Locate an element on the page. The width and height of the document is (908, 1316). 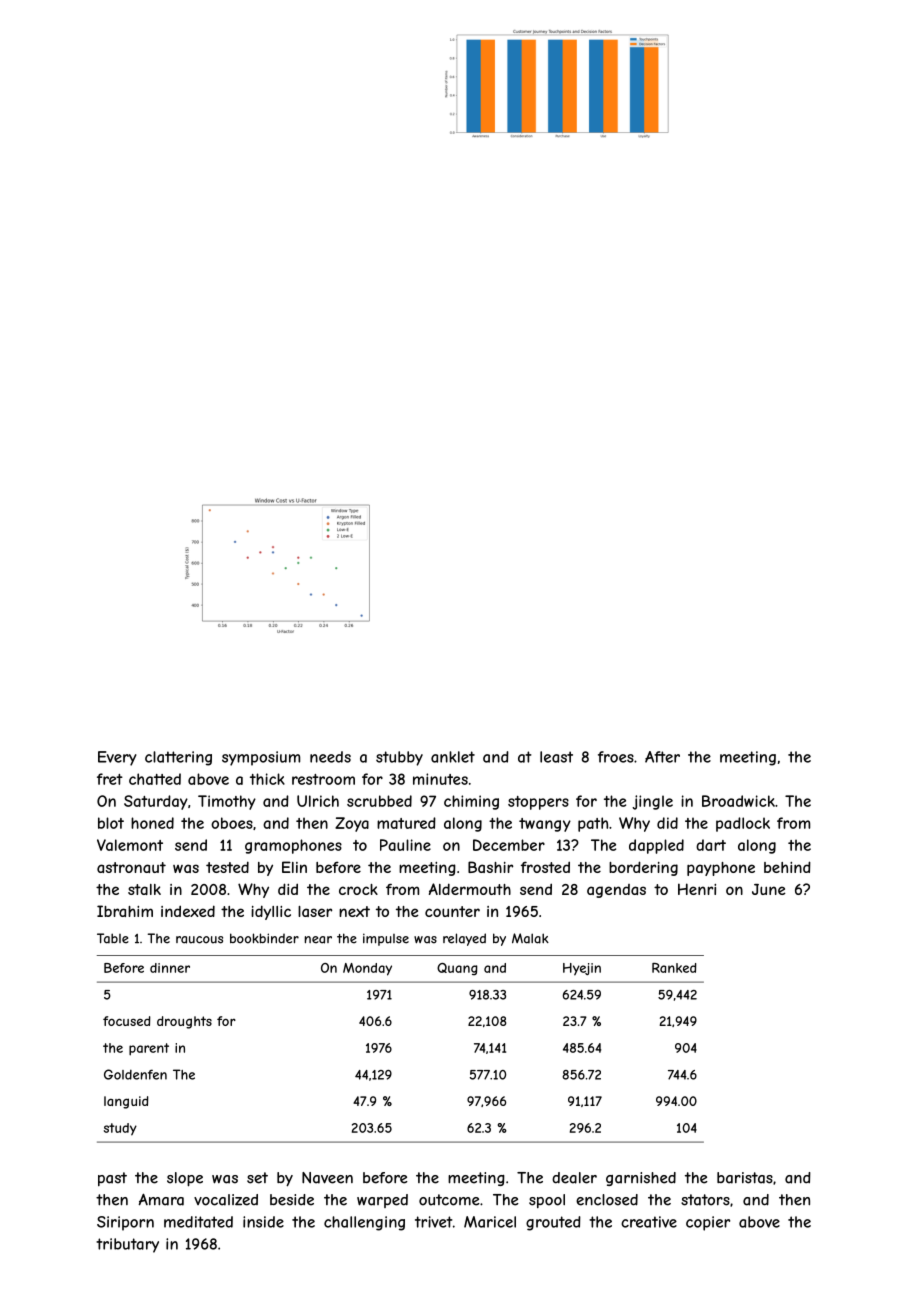
After is located at coordinates (662, 757).
